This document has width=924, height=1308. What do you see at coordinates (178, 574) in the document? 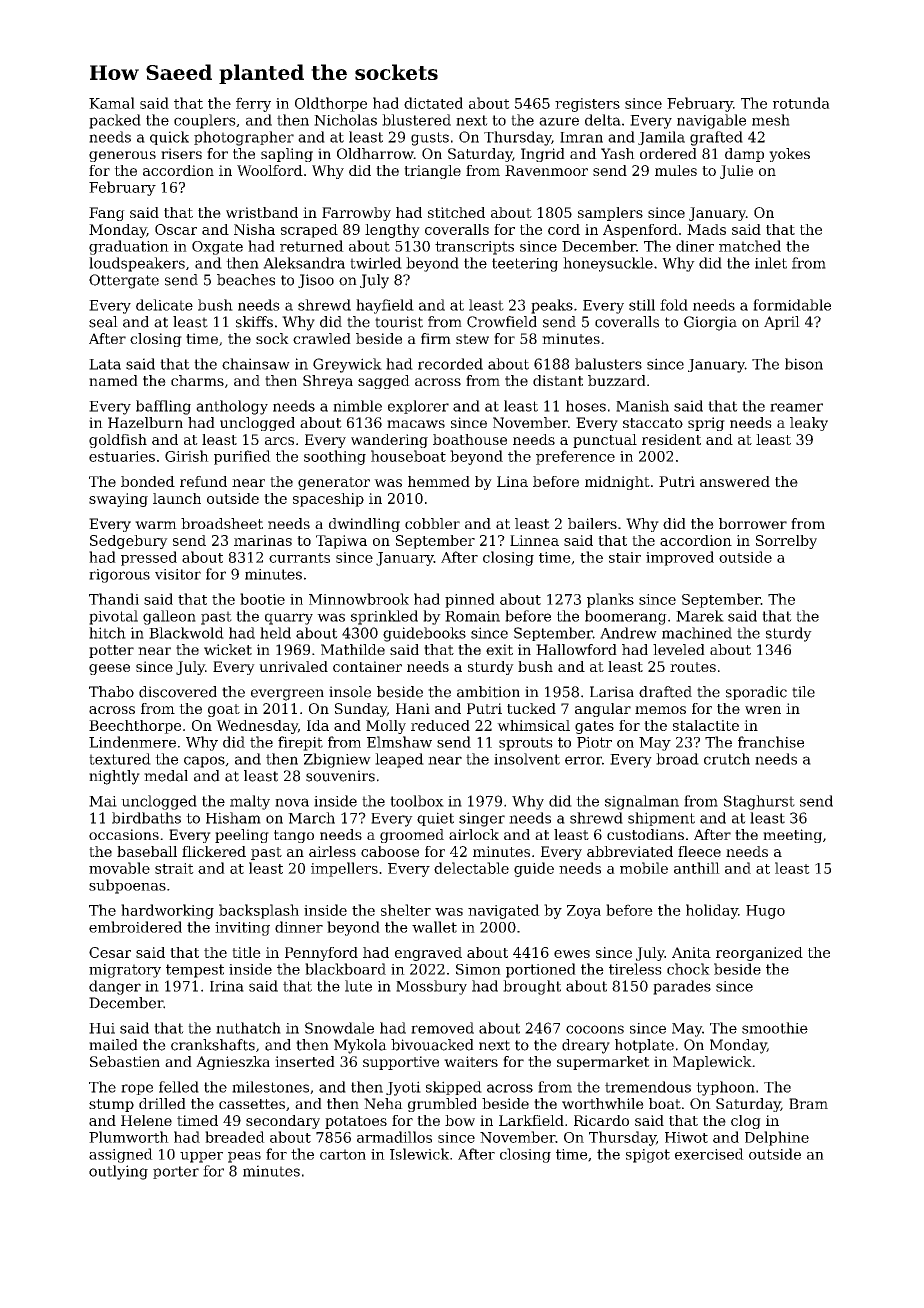
I see `visitor` at bounding box center [178, 574].
